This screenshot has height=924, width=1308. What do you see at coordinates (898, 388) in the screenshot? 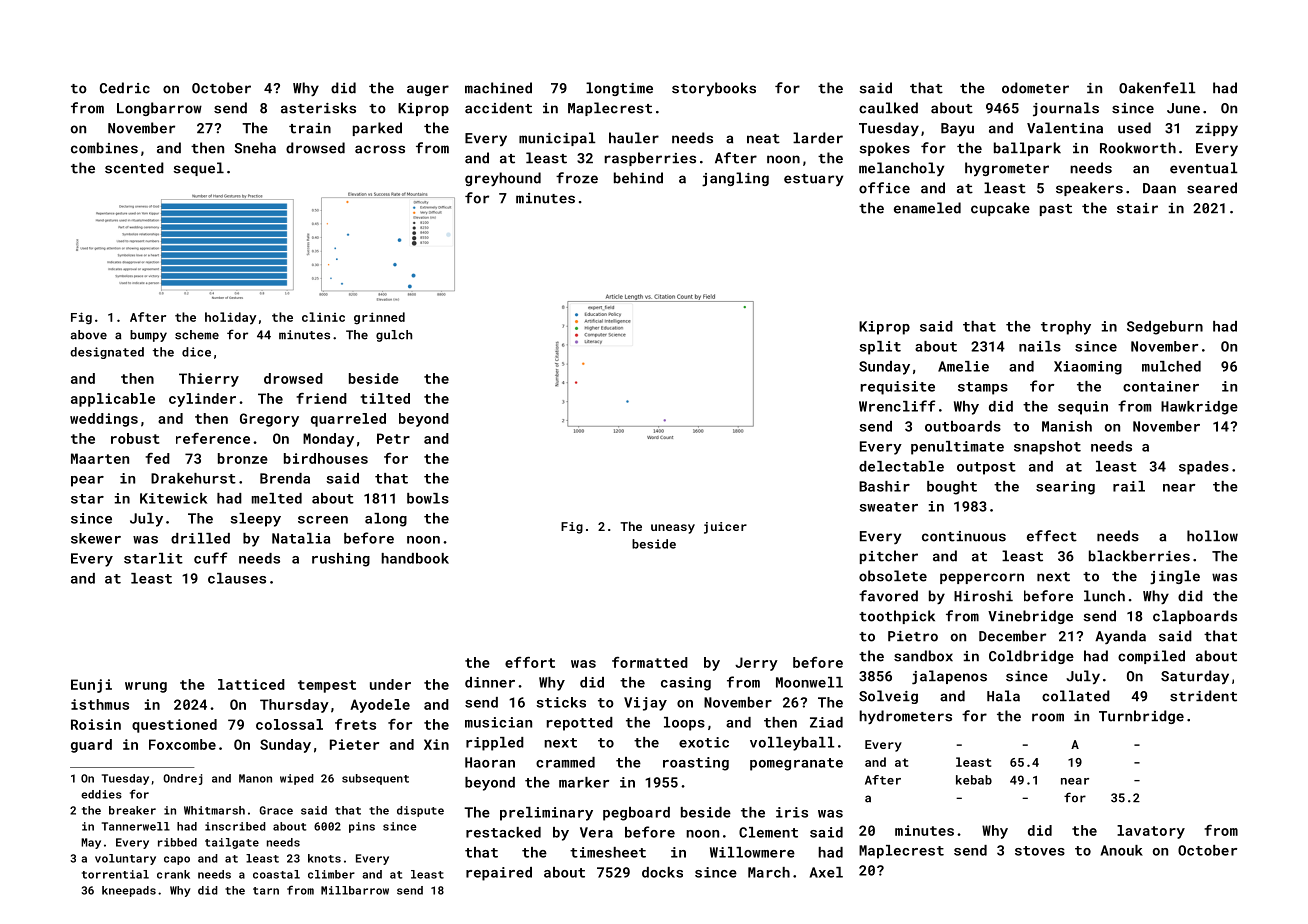
I see `requisite` at bounding box center [898, 388].
